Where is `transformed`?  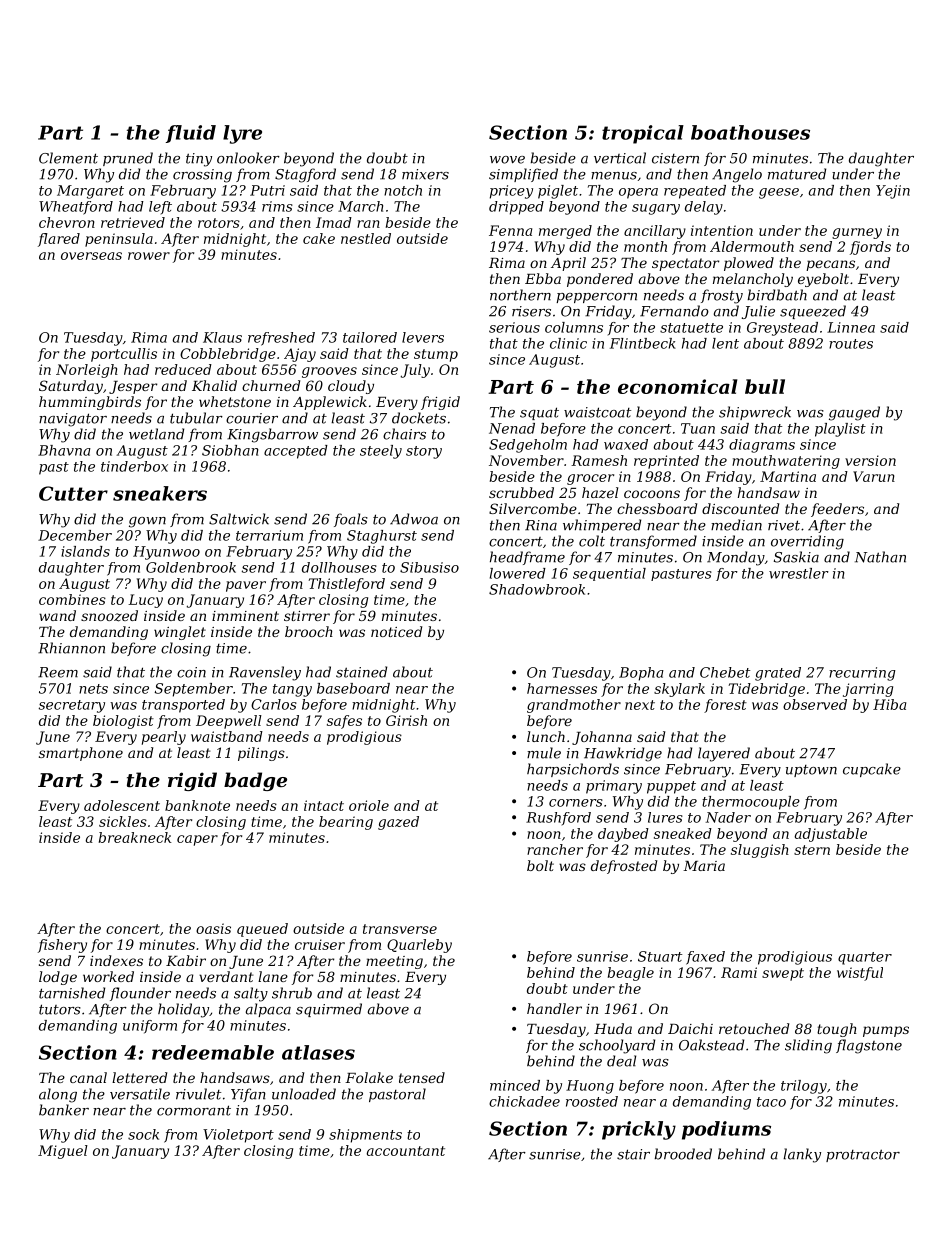
transformed is located at coordinates (653, 542).
